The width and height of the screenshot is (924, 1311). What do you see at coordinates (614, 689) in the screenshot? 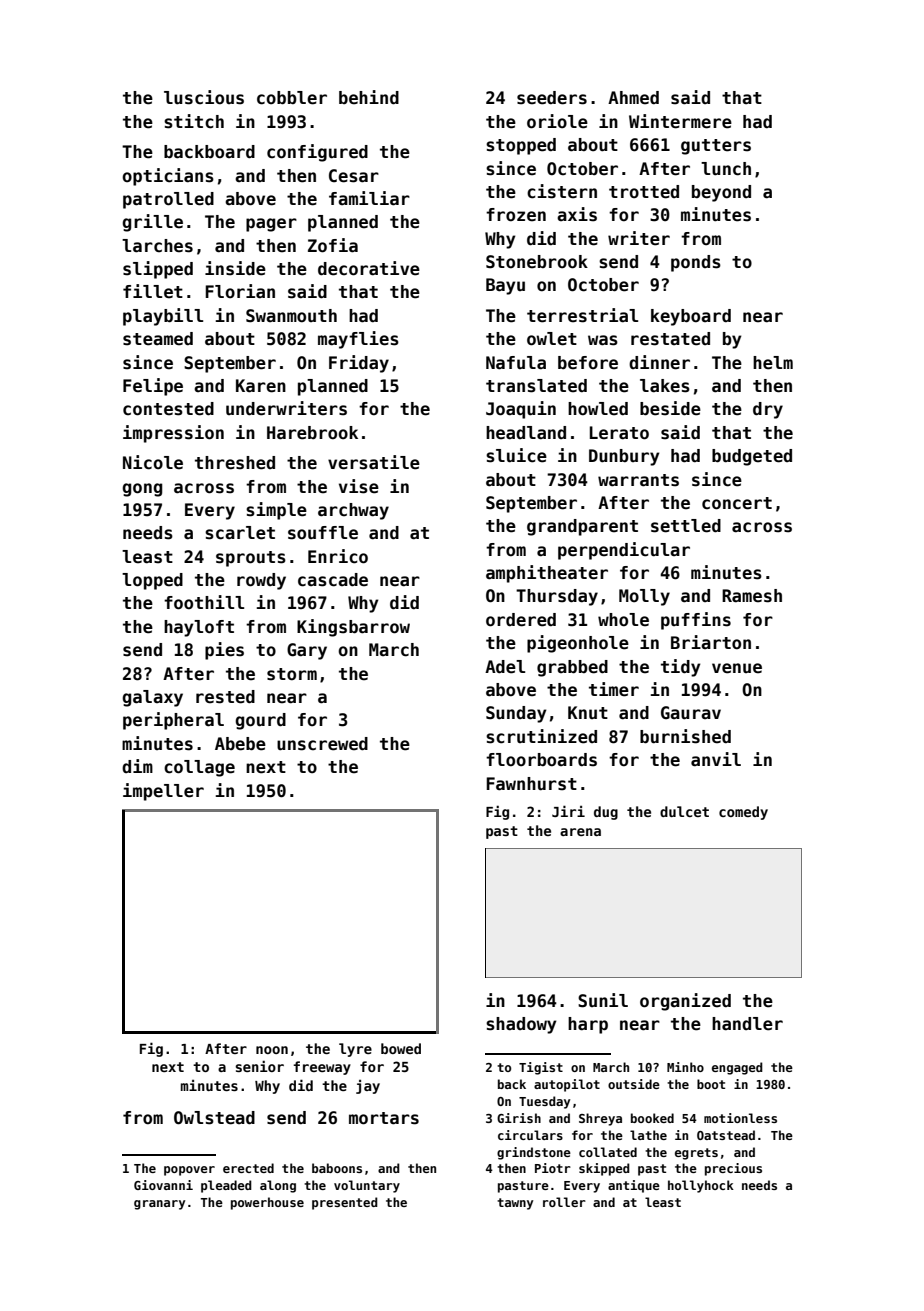
I see `timer` at bounding box center [614, 689].
